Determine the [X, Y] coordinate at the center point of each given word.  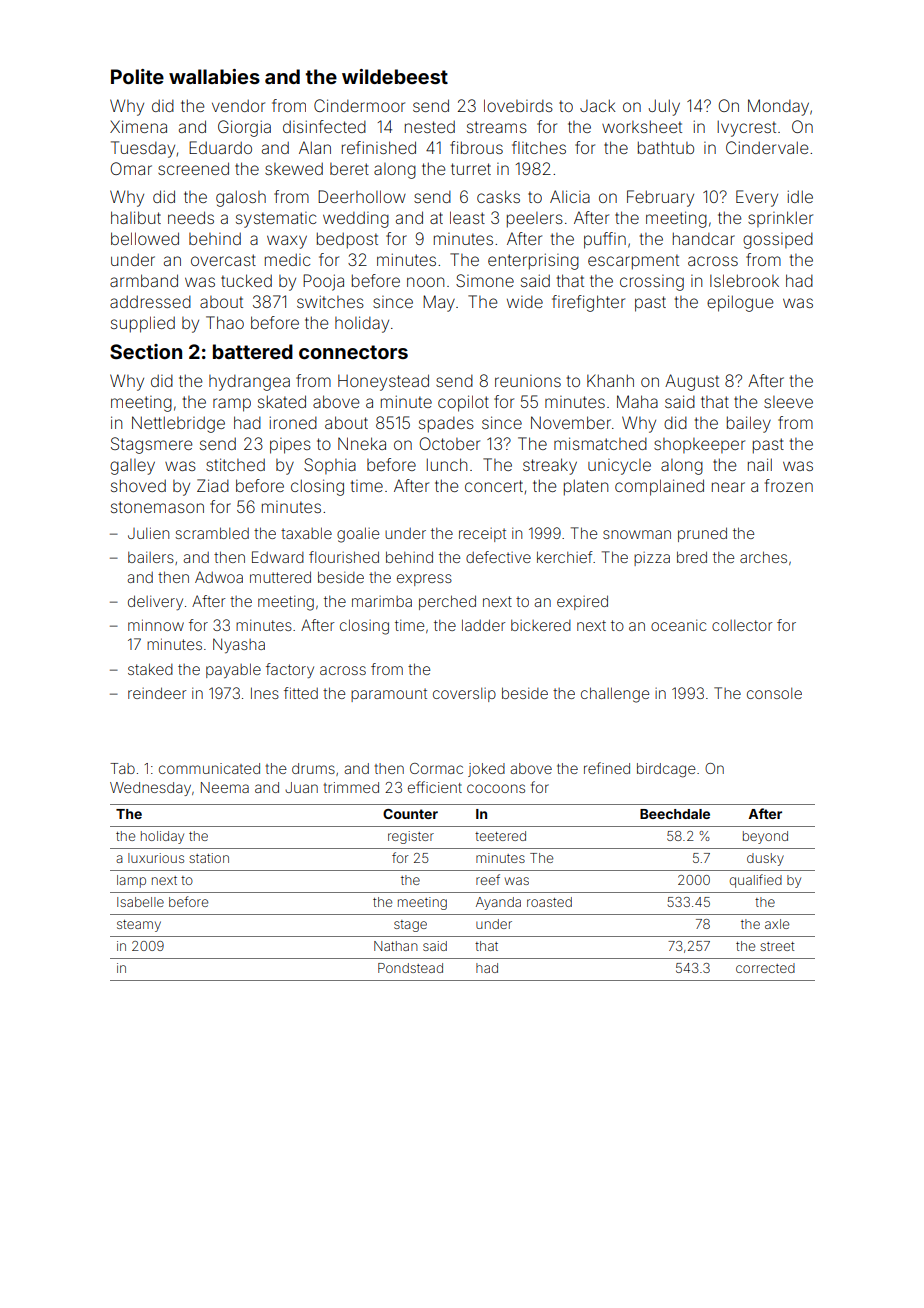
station [209, 858]
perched [447, 602]
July [664, 107]
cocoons [496, 788]
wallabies [214, 76]
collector [742, 625]
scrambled [212, 533]
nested [430, 126]
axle [777, 924]
